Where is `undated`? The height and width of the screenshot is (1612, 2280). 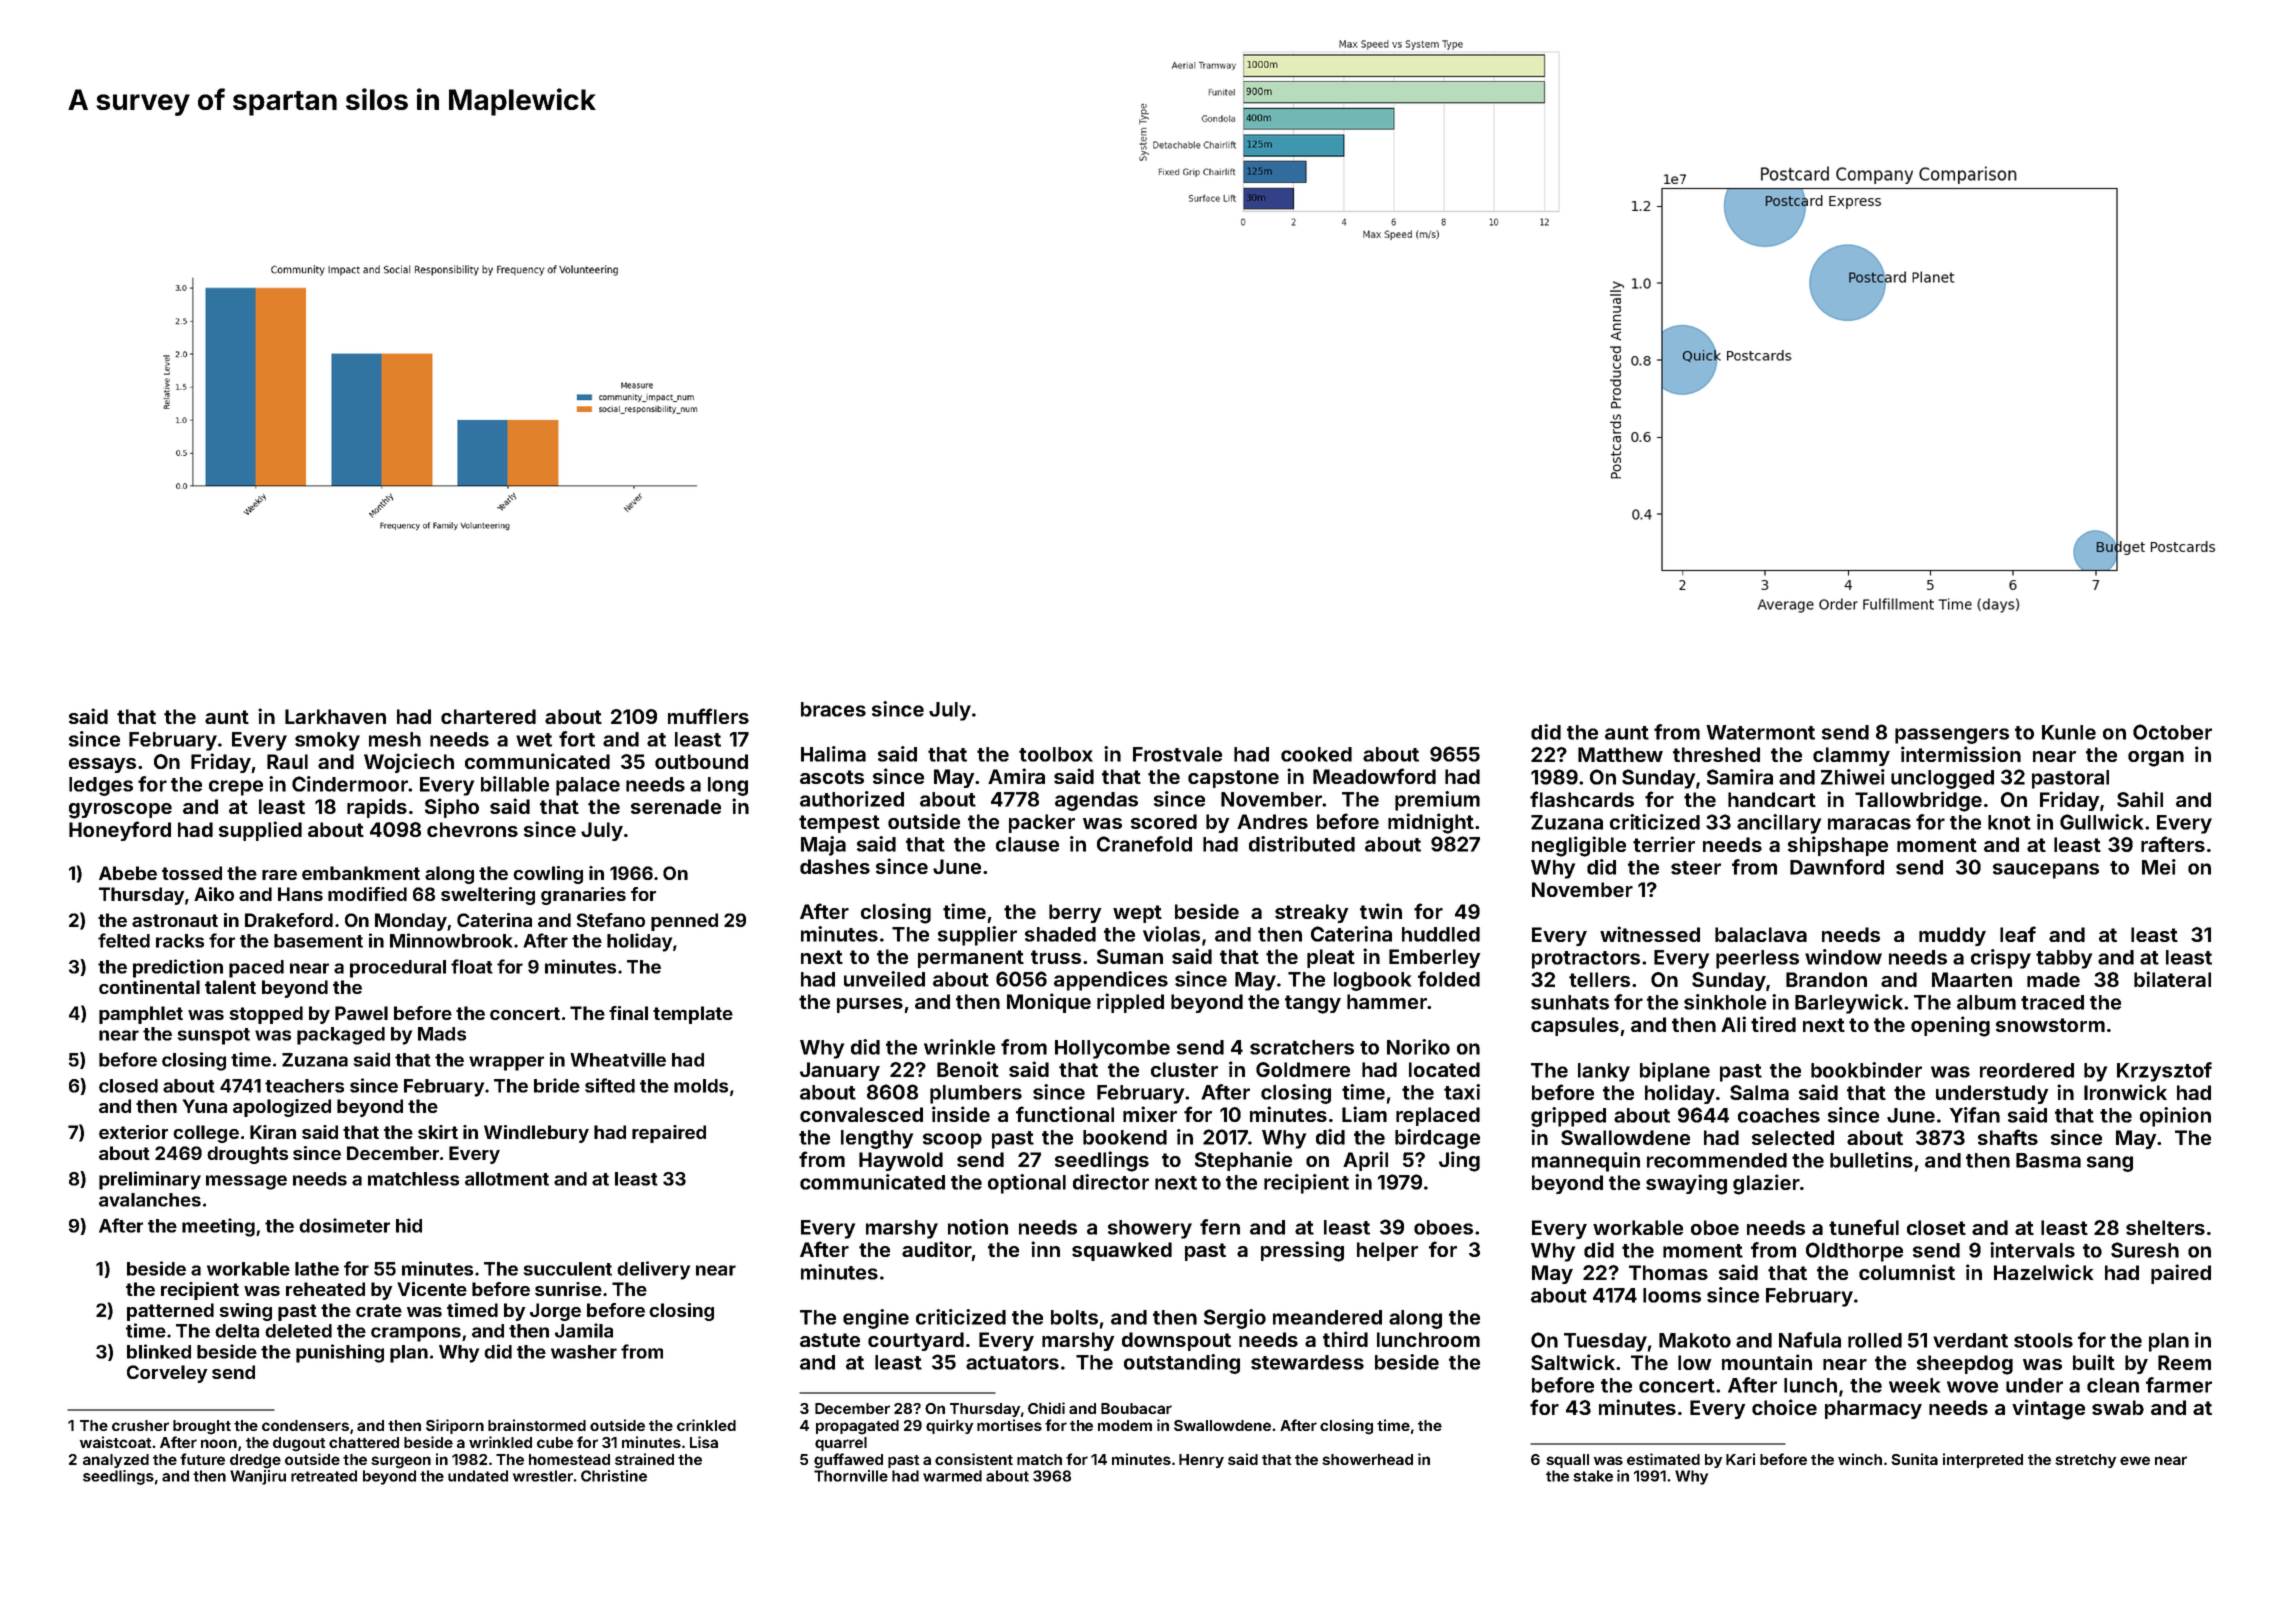 undated is located at coordinates (478, 1476).
